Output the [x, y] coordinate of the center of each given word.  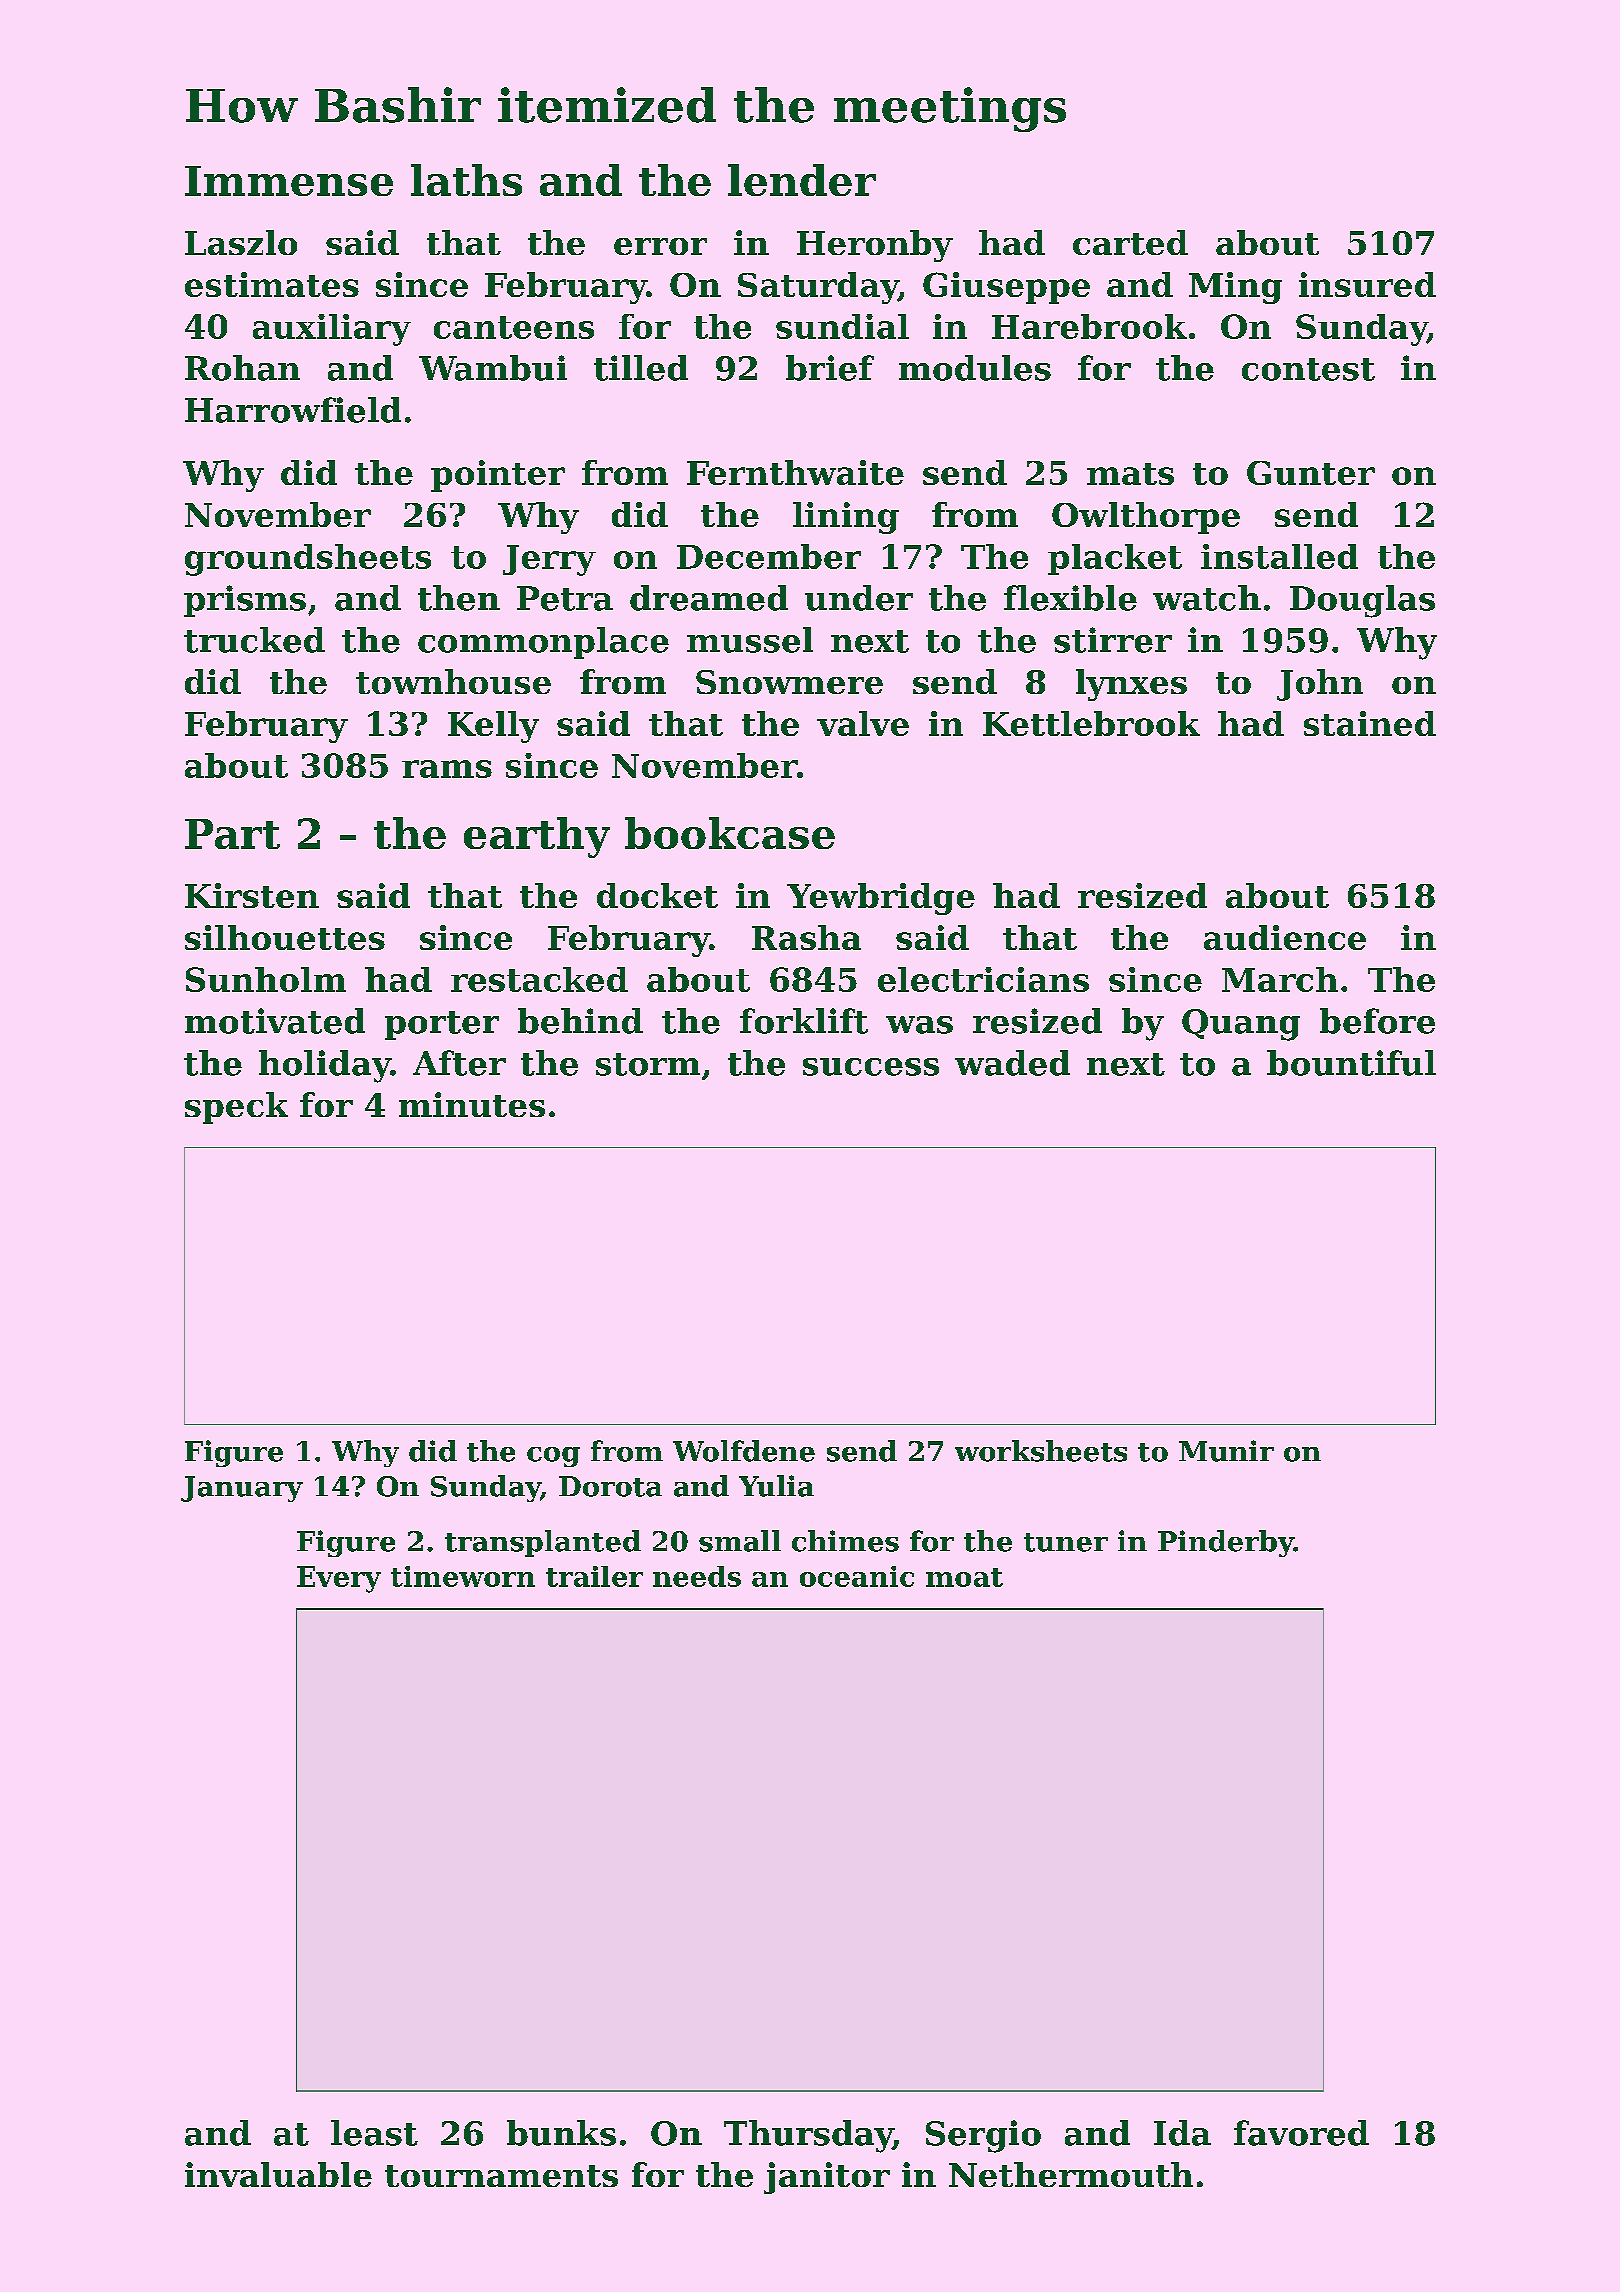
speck [236, 1108]
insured [1367, 284]
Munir [1226, 1451]
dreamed [709, 598]
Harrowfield [293, 410]
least [374, 2133]
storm [648, 1064]
